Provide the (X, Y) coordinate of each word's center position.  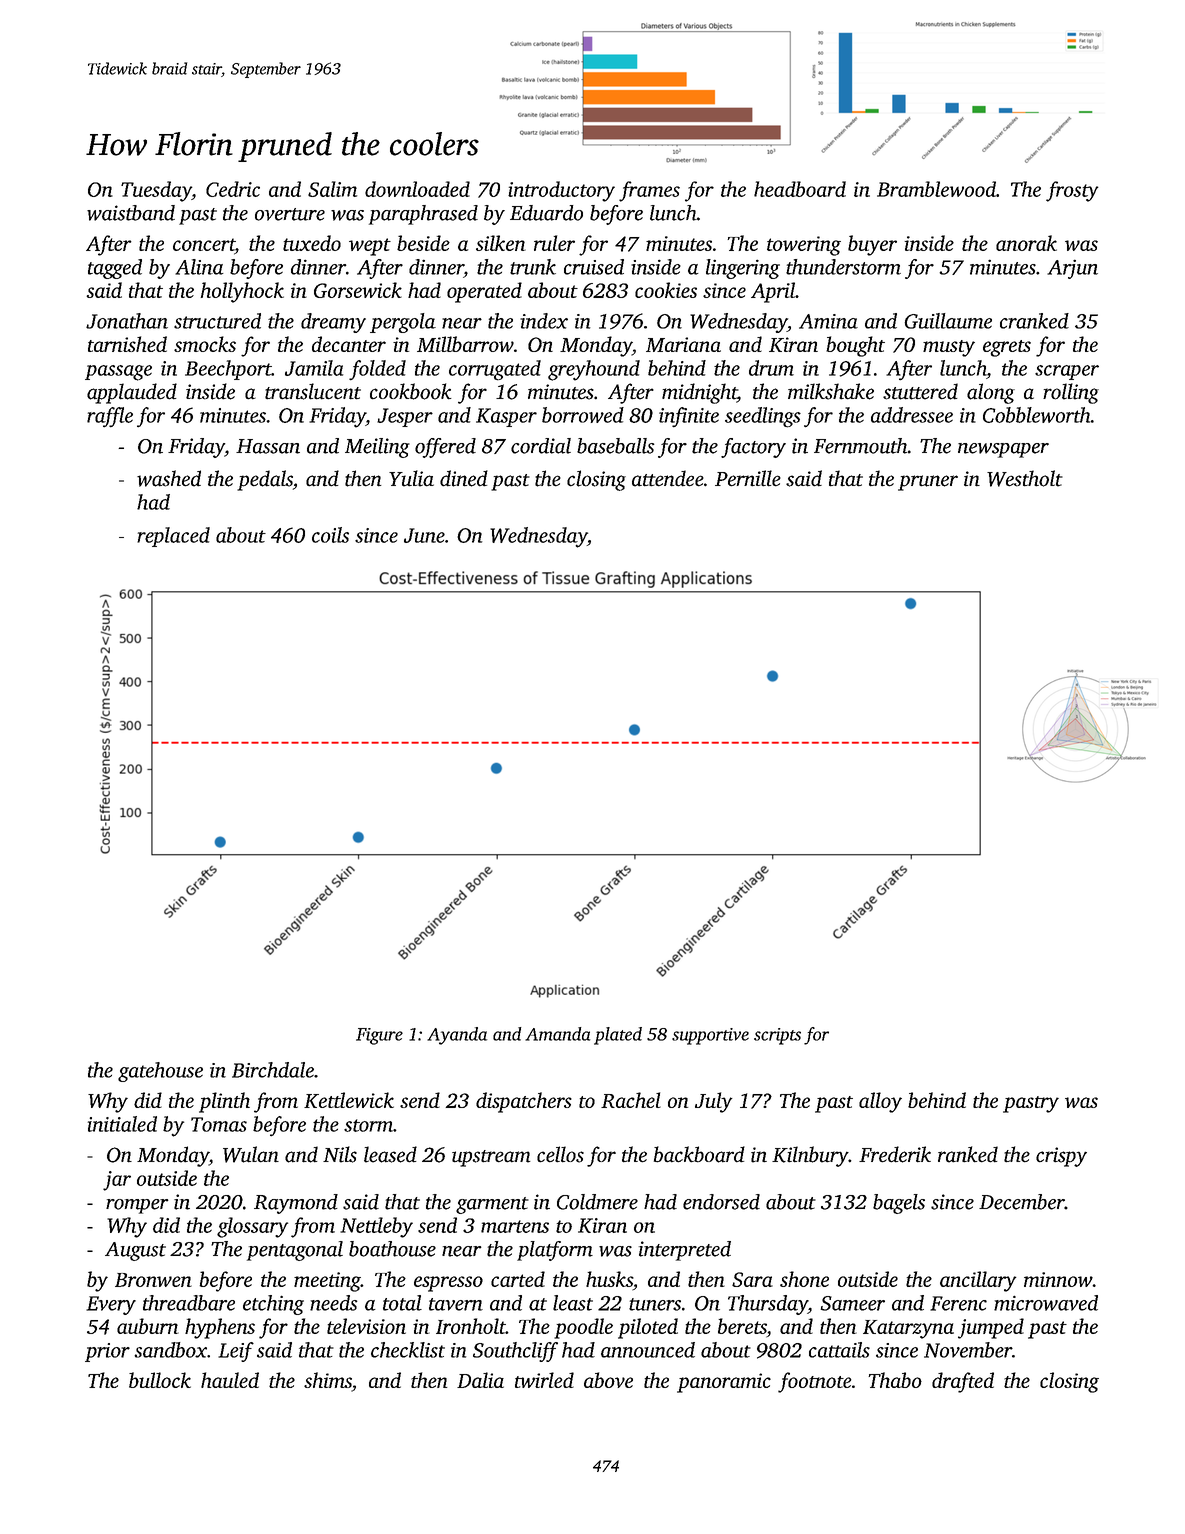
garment (492, 1205)
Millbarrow (465, 344)
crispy (1061, 1157)
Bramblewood (936, 189)
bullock (160, 1380)
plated (618, 1036)
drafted (963, 1382)
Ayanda (457, 1036)
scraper (1067, 372)
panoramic (724, 1383)
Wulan (251, 1154)
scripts (777, 1036)
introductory (561, 191)
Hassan (268, 446)
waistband (131, 213)
